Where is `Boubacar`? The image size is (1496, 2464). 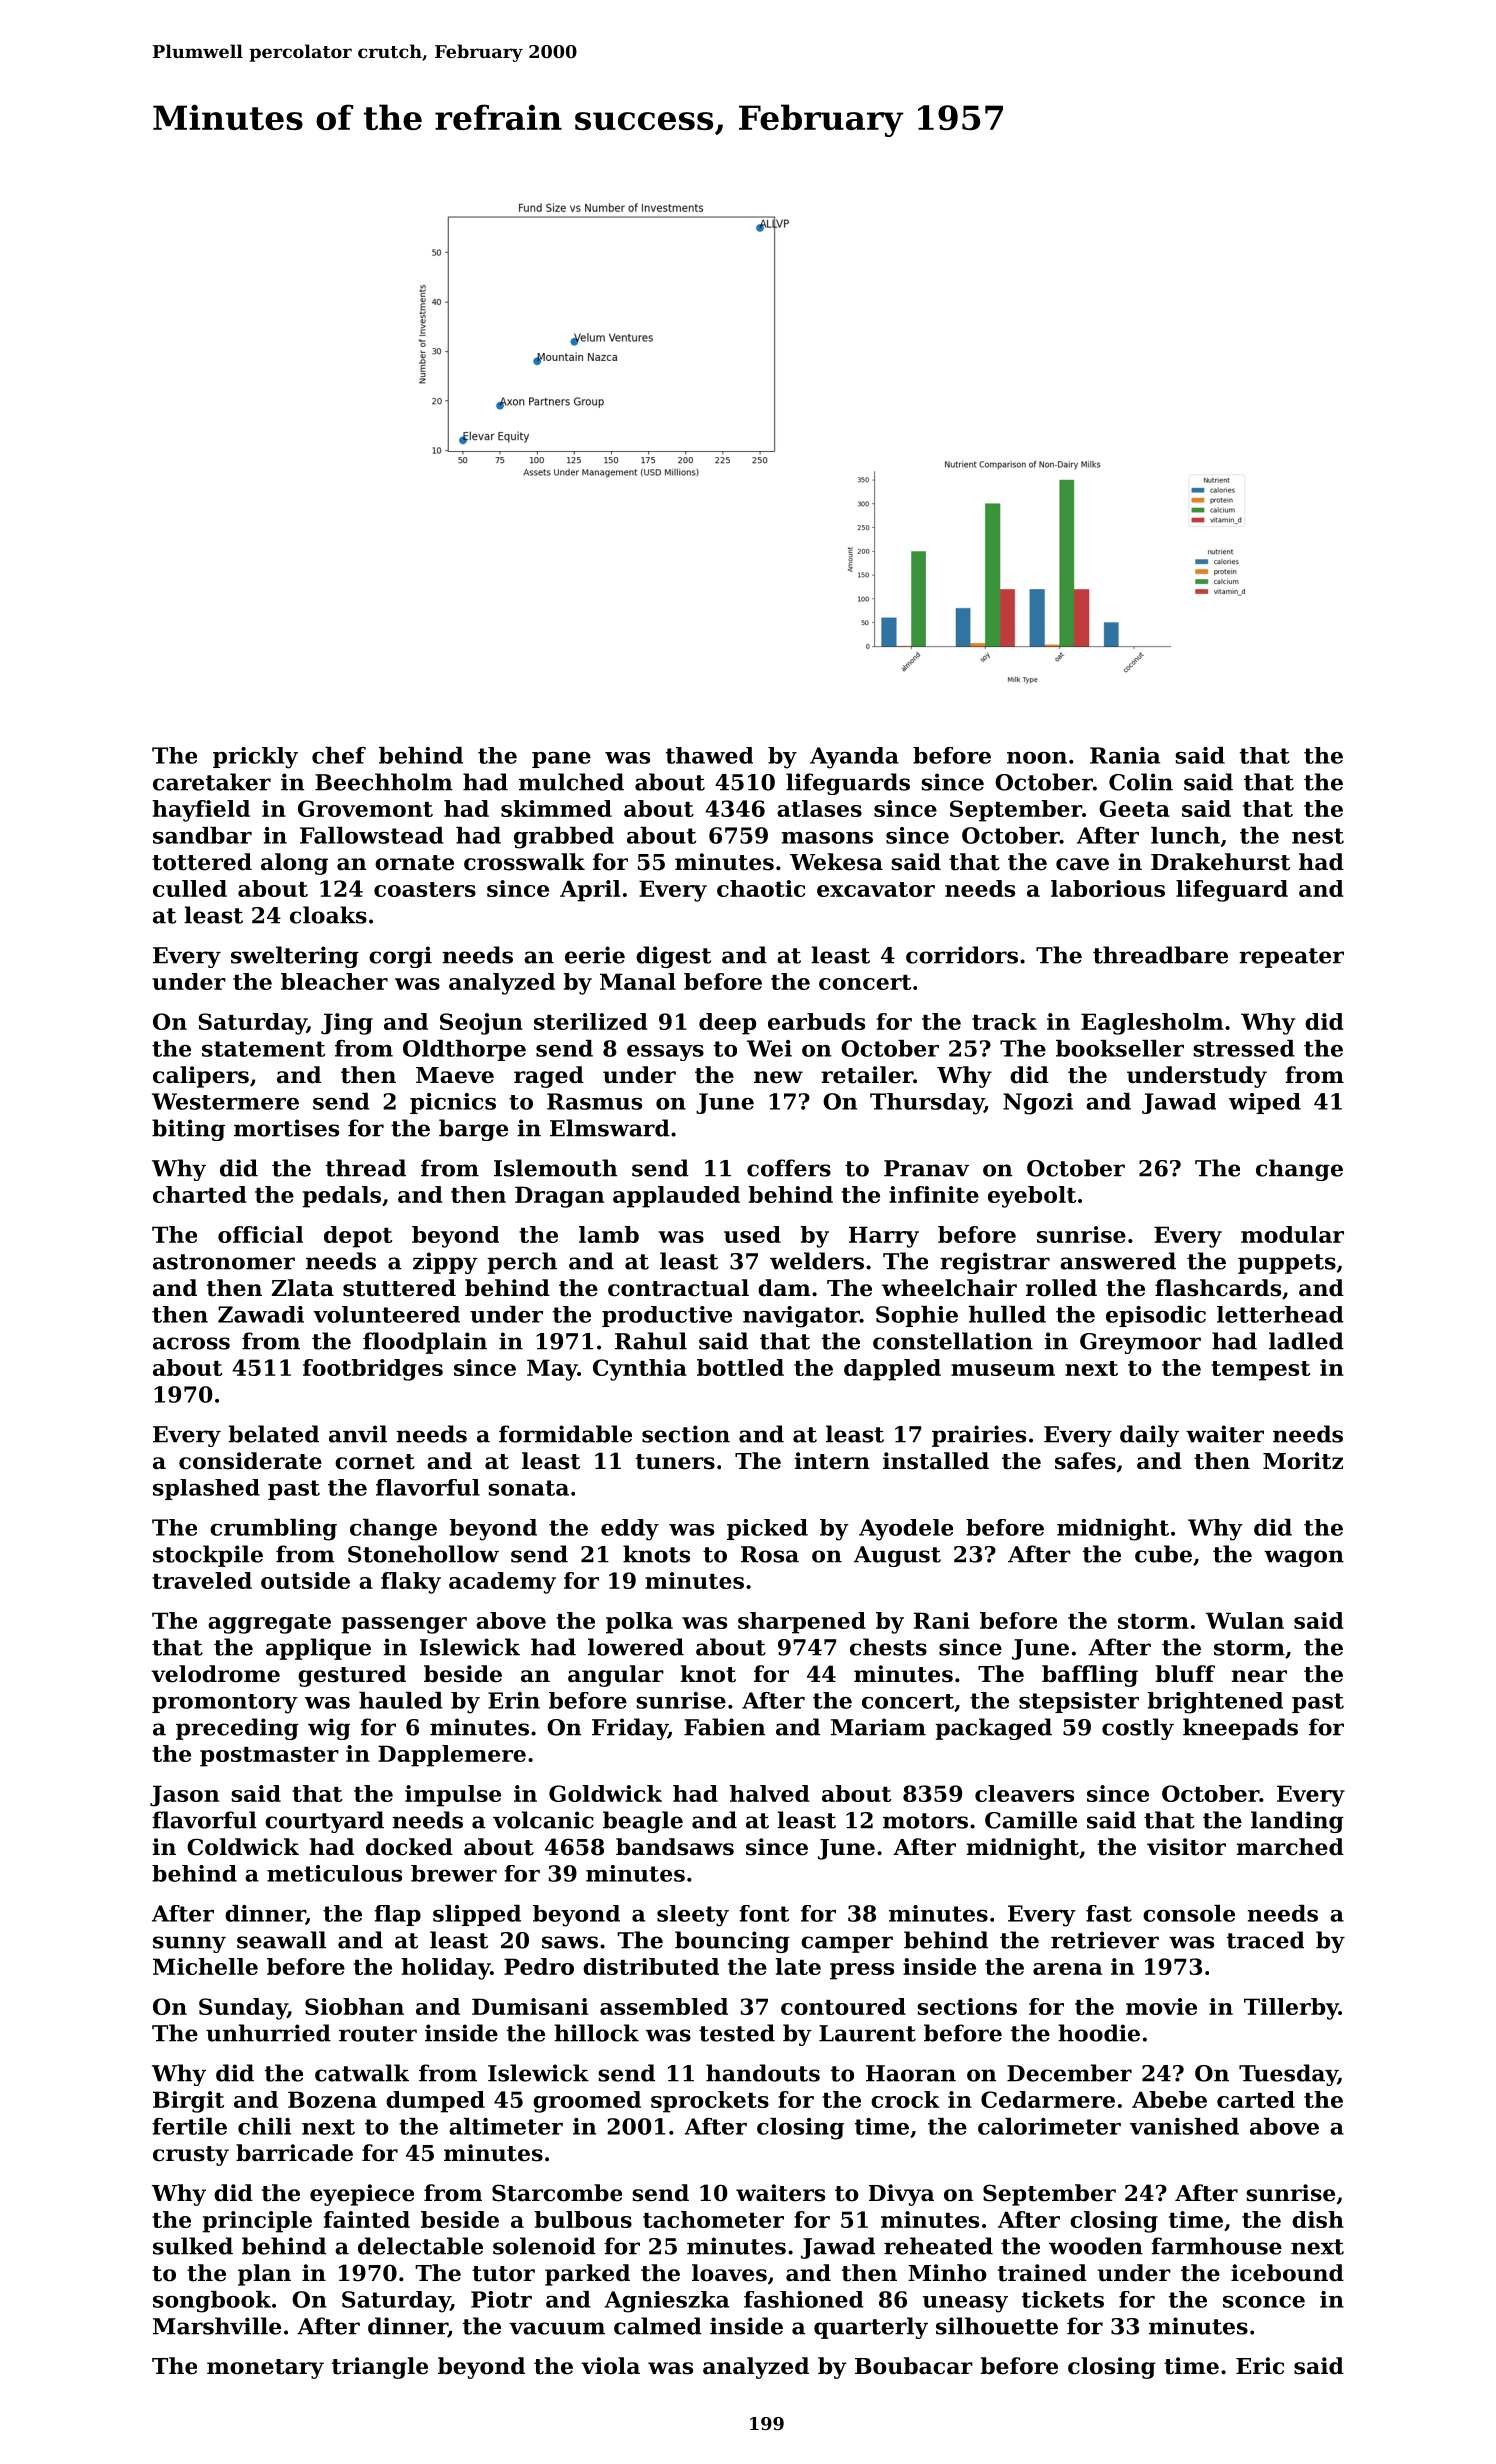
Boubacar is located at coordinates (914, 2366).
